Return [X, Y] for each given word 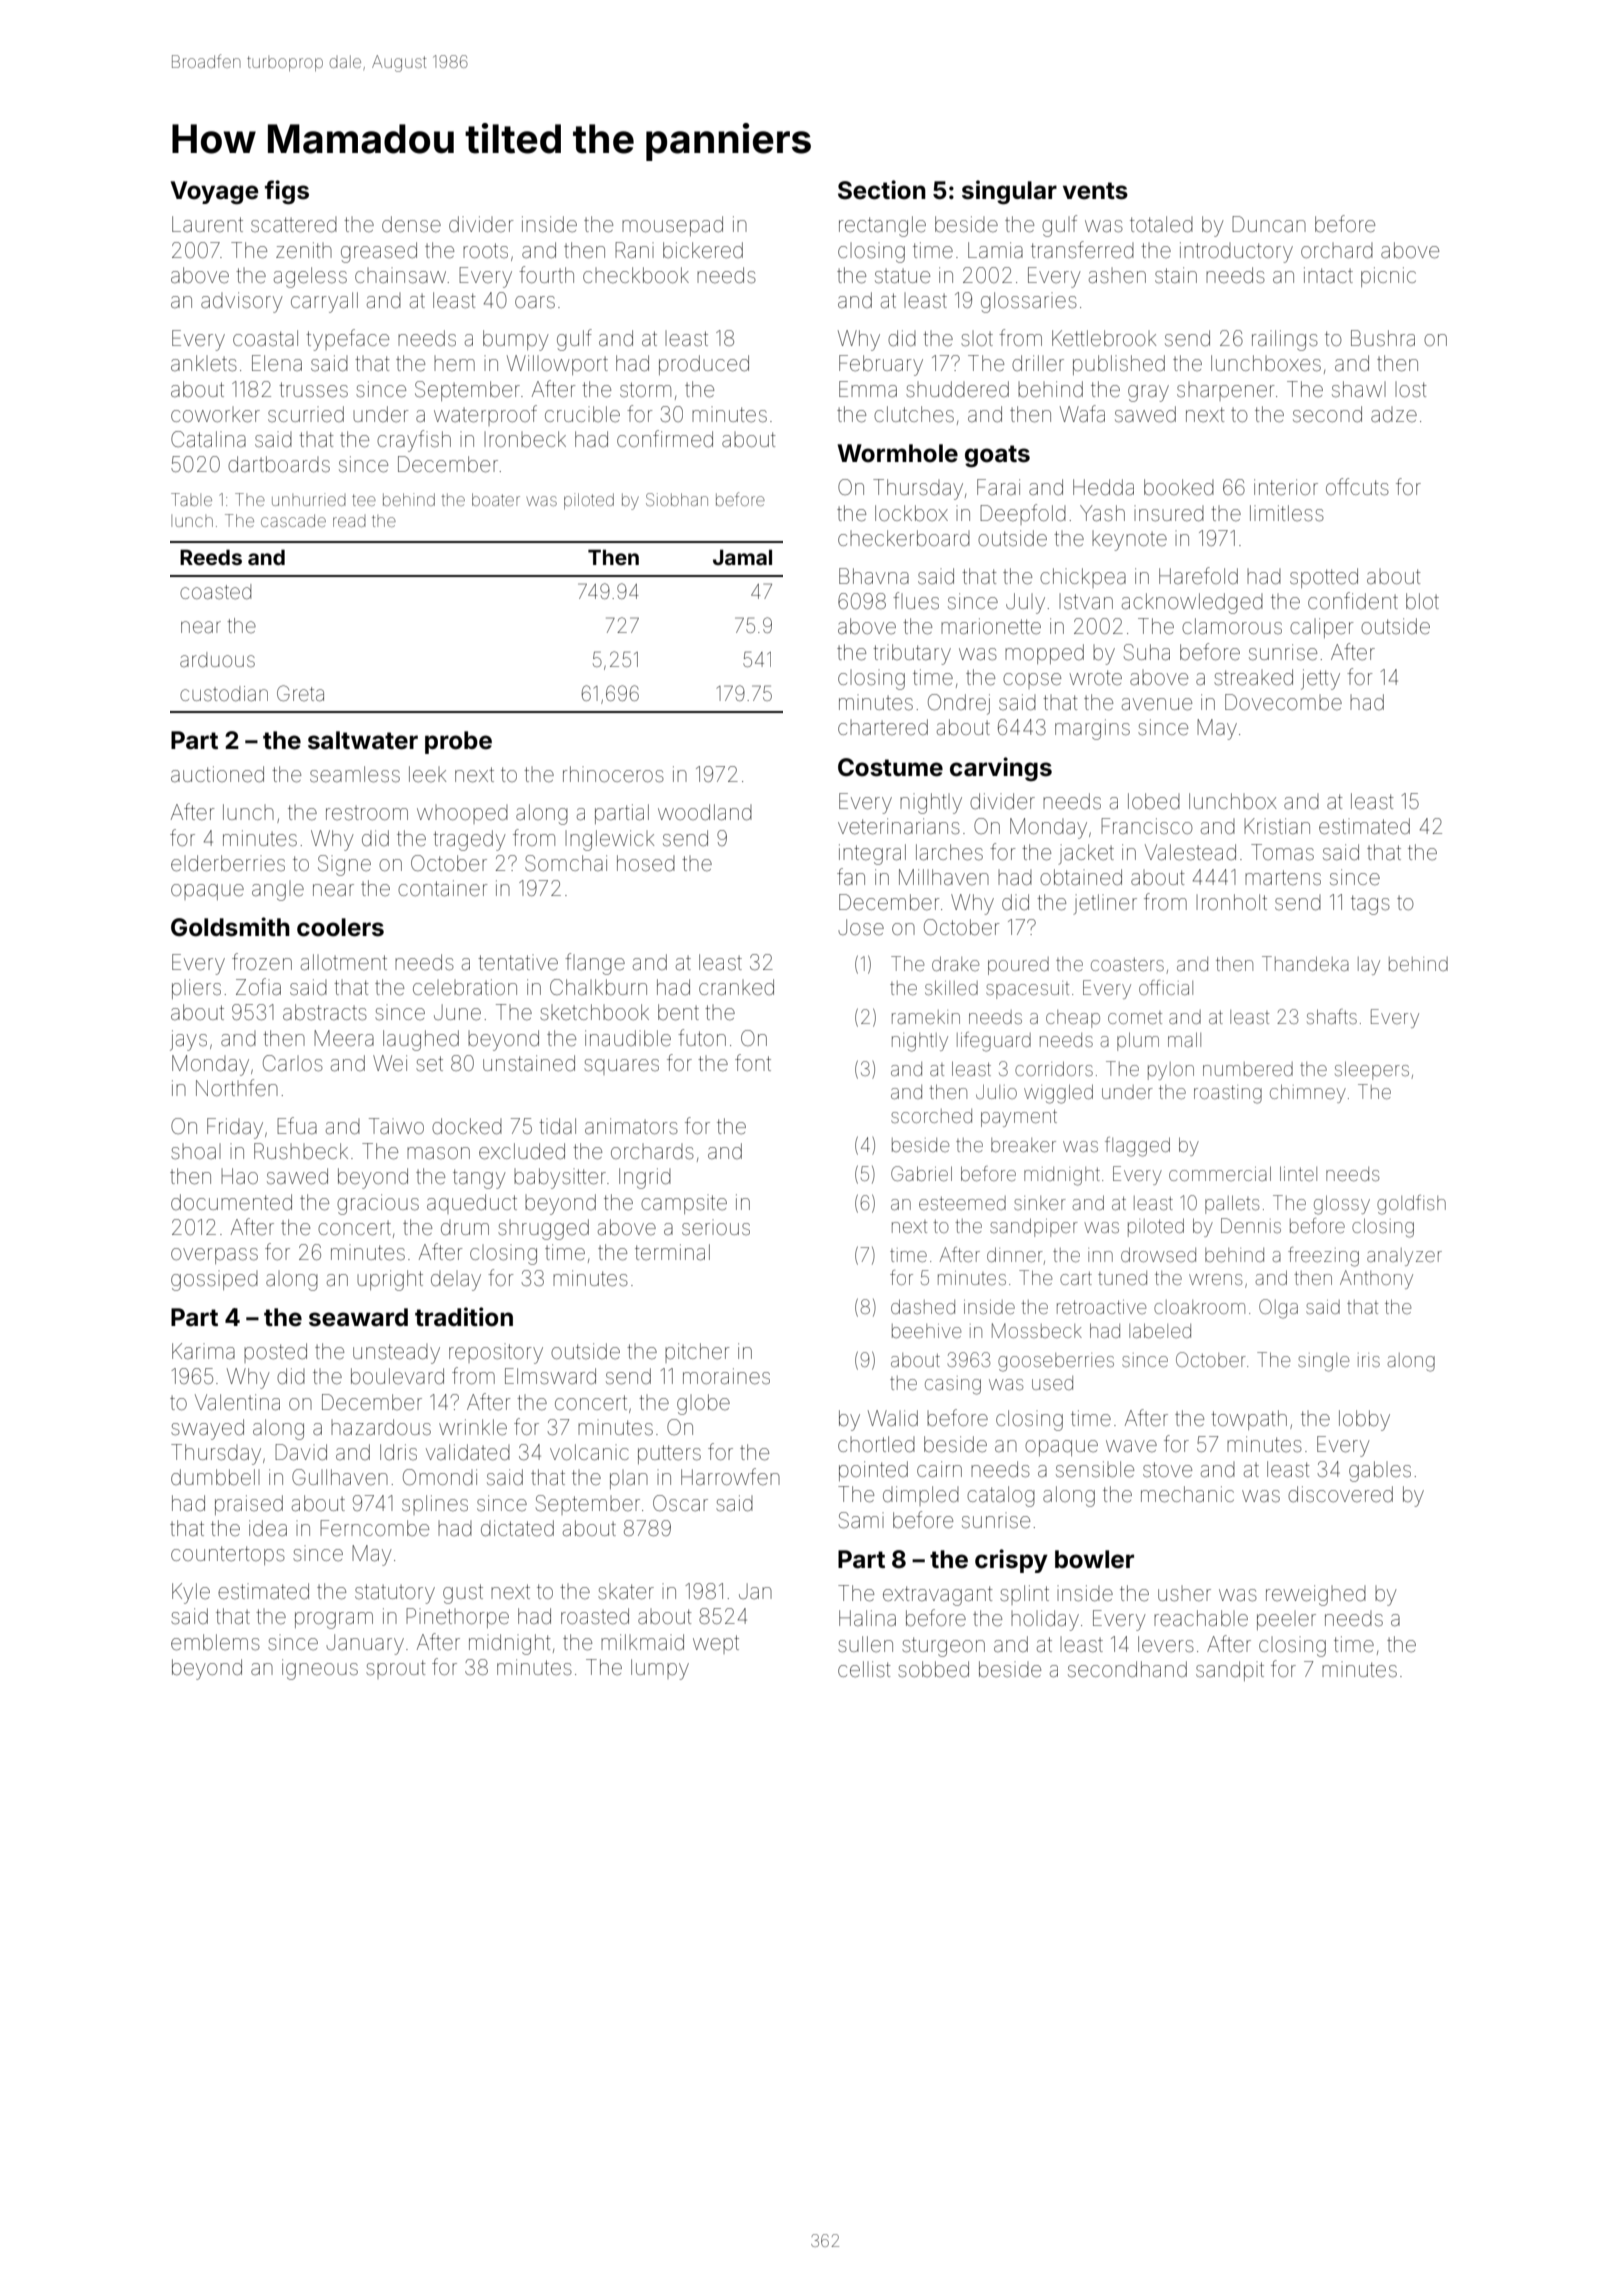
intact [1328, 275]
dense [411, 224]
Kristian [1277, 826]
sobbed [933, 1669]
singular [1009, 192]
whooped [462, 814]
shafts [1332, 1016]
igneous [320, 1669]
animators [631, 1126]
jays [188, 1040]
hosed [646, 863]
